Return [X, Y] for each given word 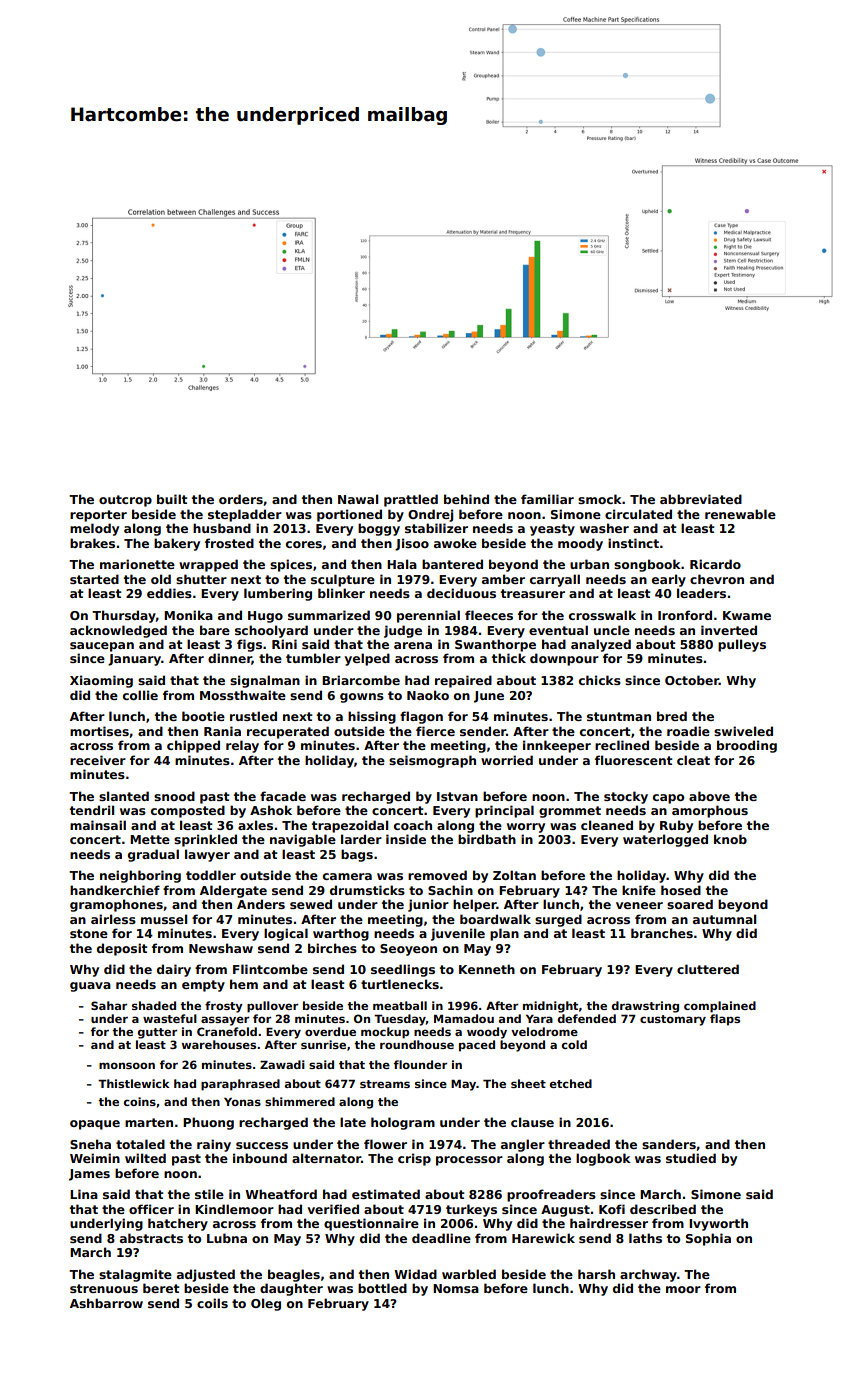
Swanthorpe [495, 645]
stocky [626, 797]
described [663, 1209]
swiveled [743, 731]
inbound [260, 1158]
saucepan [102, 647]
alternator [326, 1158]
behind [466, 499]
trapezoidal [350, 826]
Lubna [227, 1238]
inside [406, 839]
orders [241, 499]
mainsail [98, 825]
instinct [633, 543]
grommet [570, 812]
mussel [164, 919]
